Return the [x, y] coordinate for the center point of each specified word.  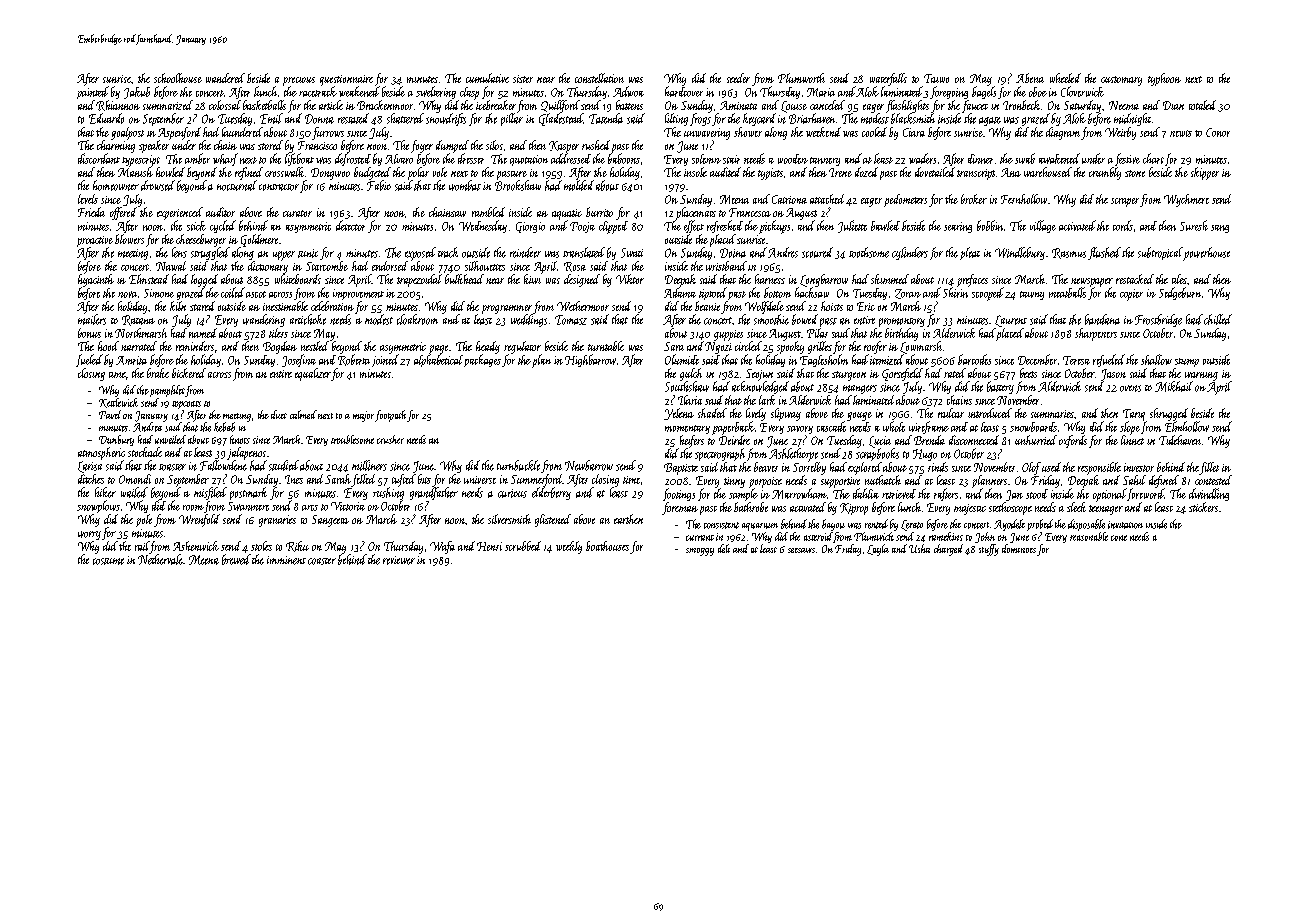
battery [1000, 387]
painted [93, 92]
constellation [599, 78]
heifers [692, 441]
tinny [734, 482]
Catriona [789, 199]
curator [297, 213]
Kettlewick [118, 403]
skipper [1205, 173]
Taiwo [936, 78]
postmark [248, 493]
